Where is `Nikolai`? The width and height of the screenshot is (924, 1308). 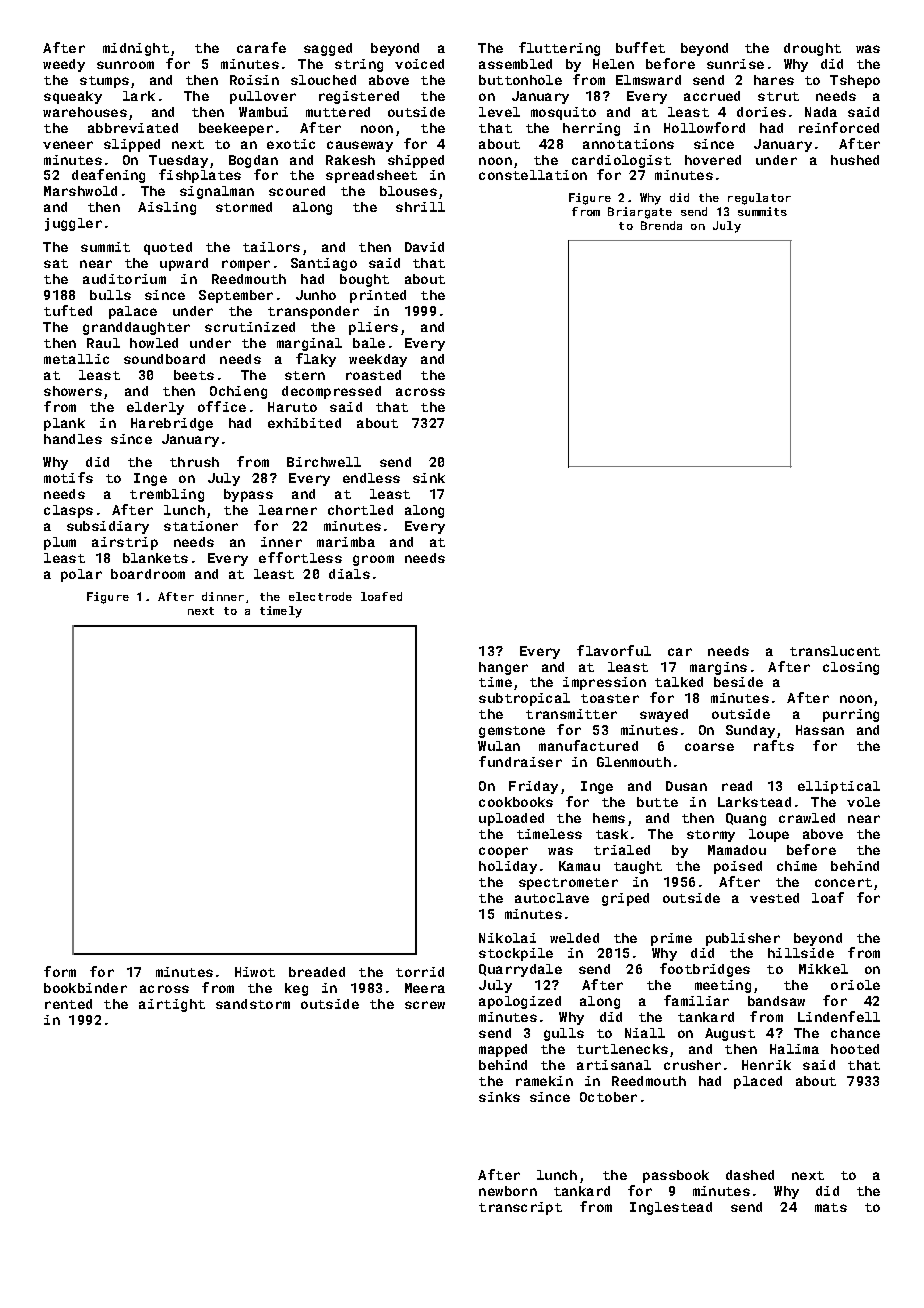
Nikolai is located at coordinates (507, 938).
